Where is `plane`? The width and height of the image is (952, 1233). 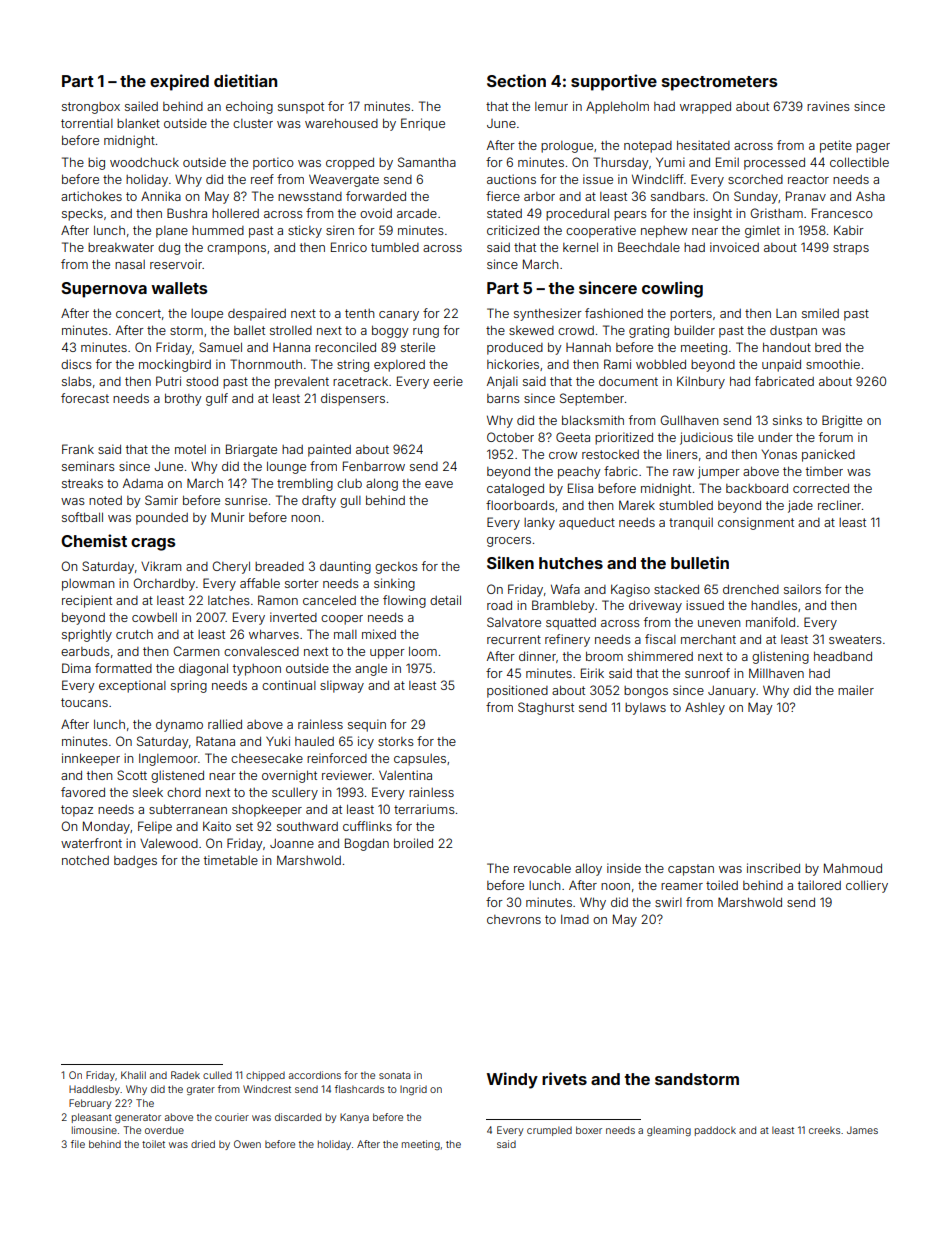 plane is located at coordinates (172, 232).
